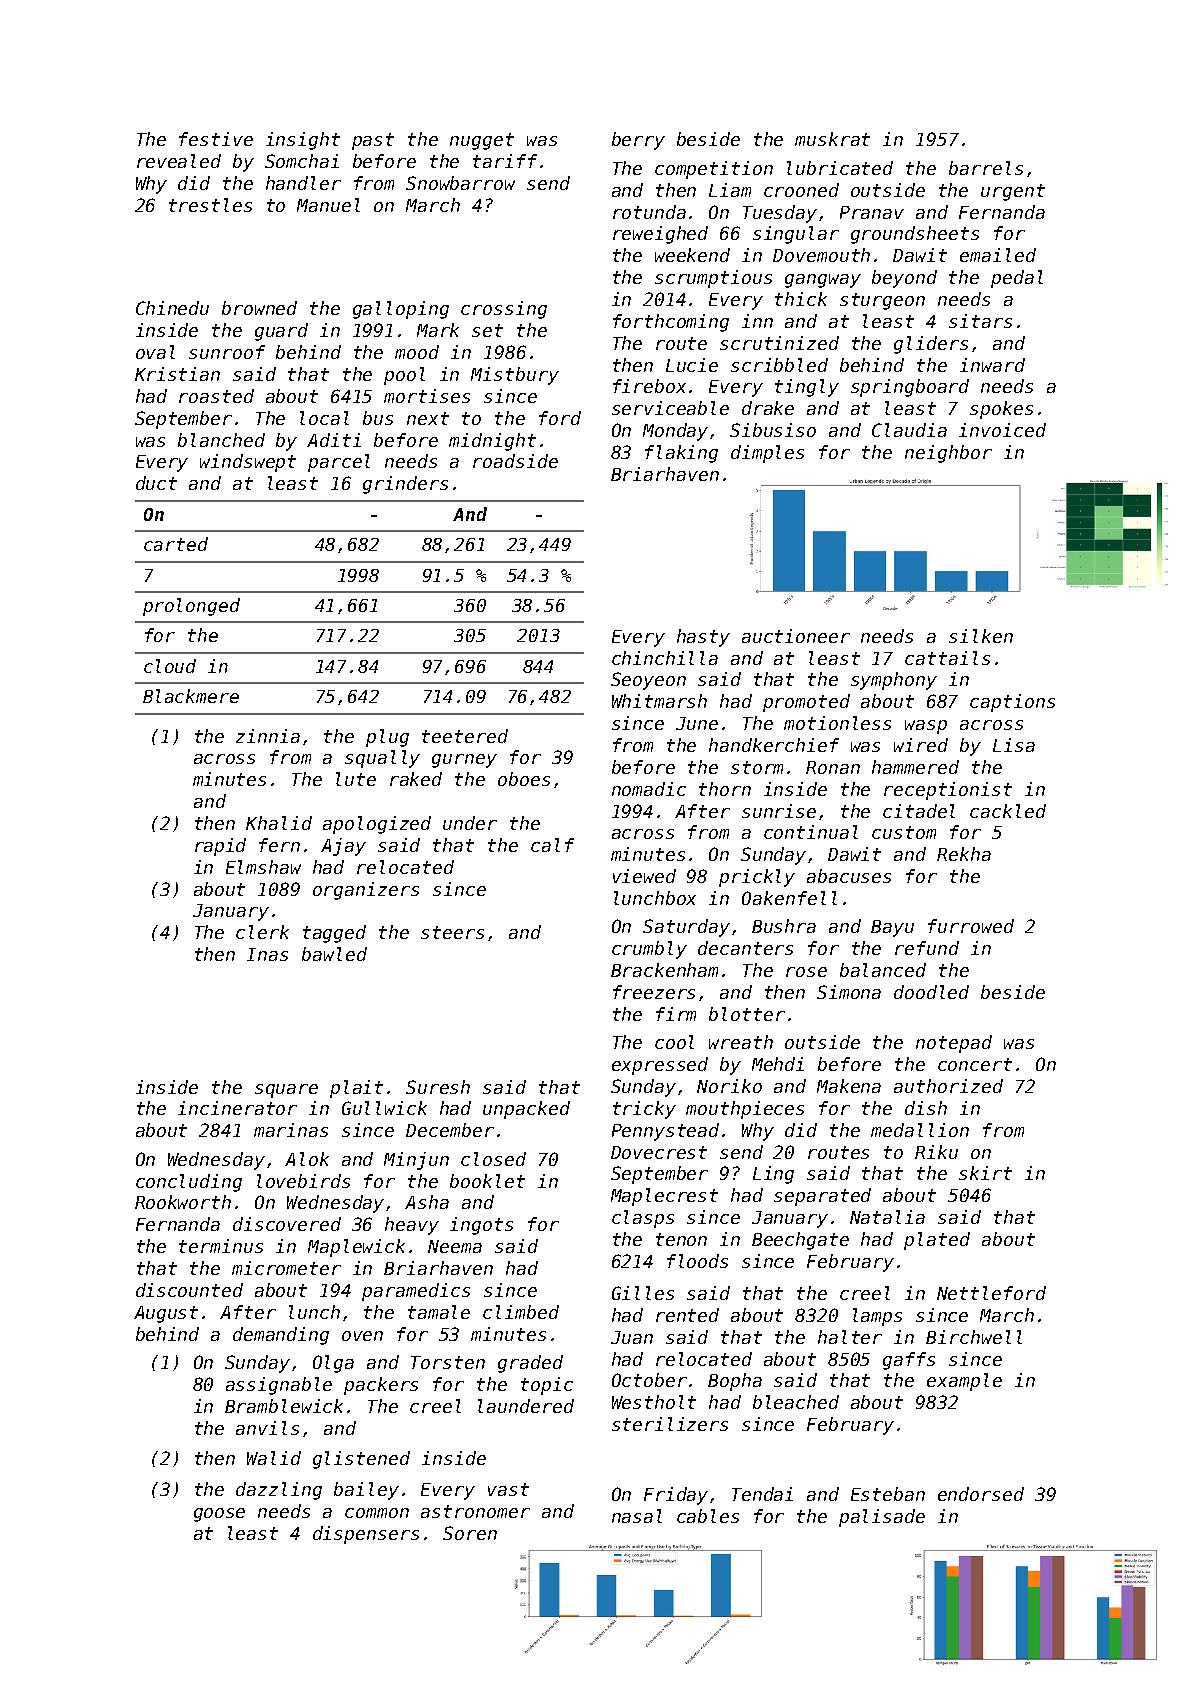 The height and width of the page is (1690, 1195). I want to click on Soren, so click(470, 1533).
